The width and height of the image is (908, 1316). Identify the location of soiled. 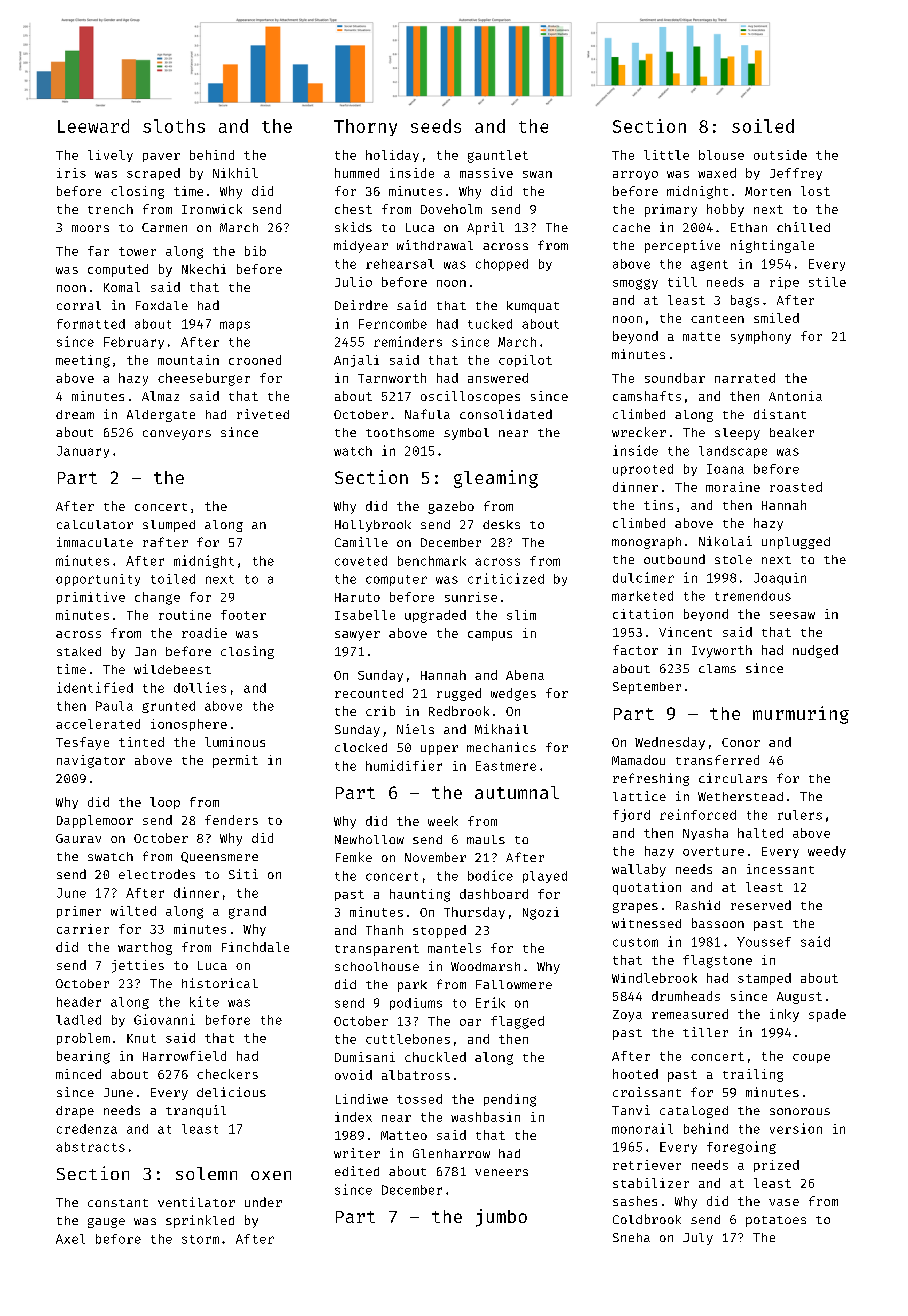
(763, 126).
